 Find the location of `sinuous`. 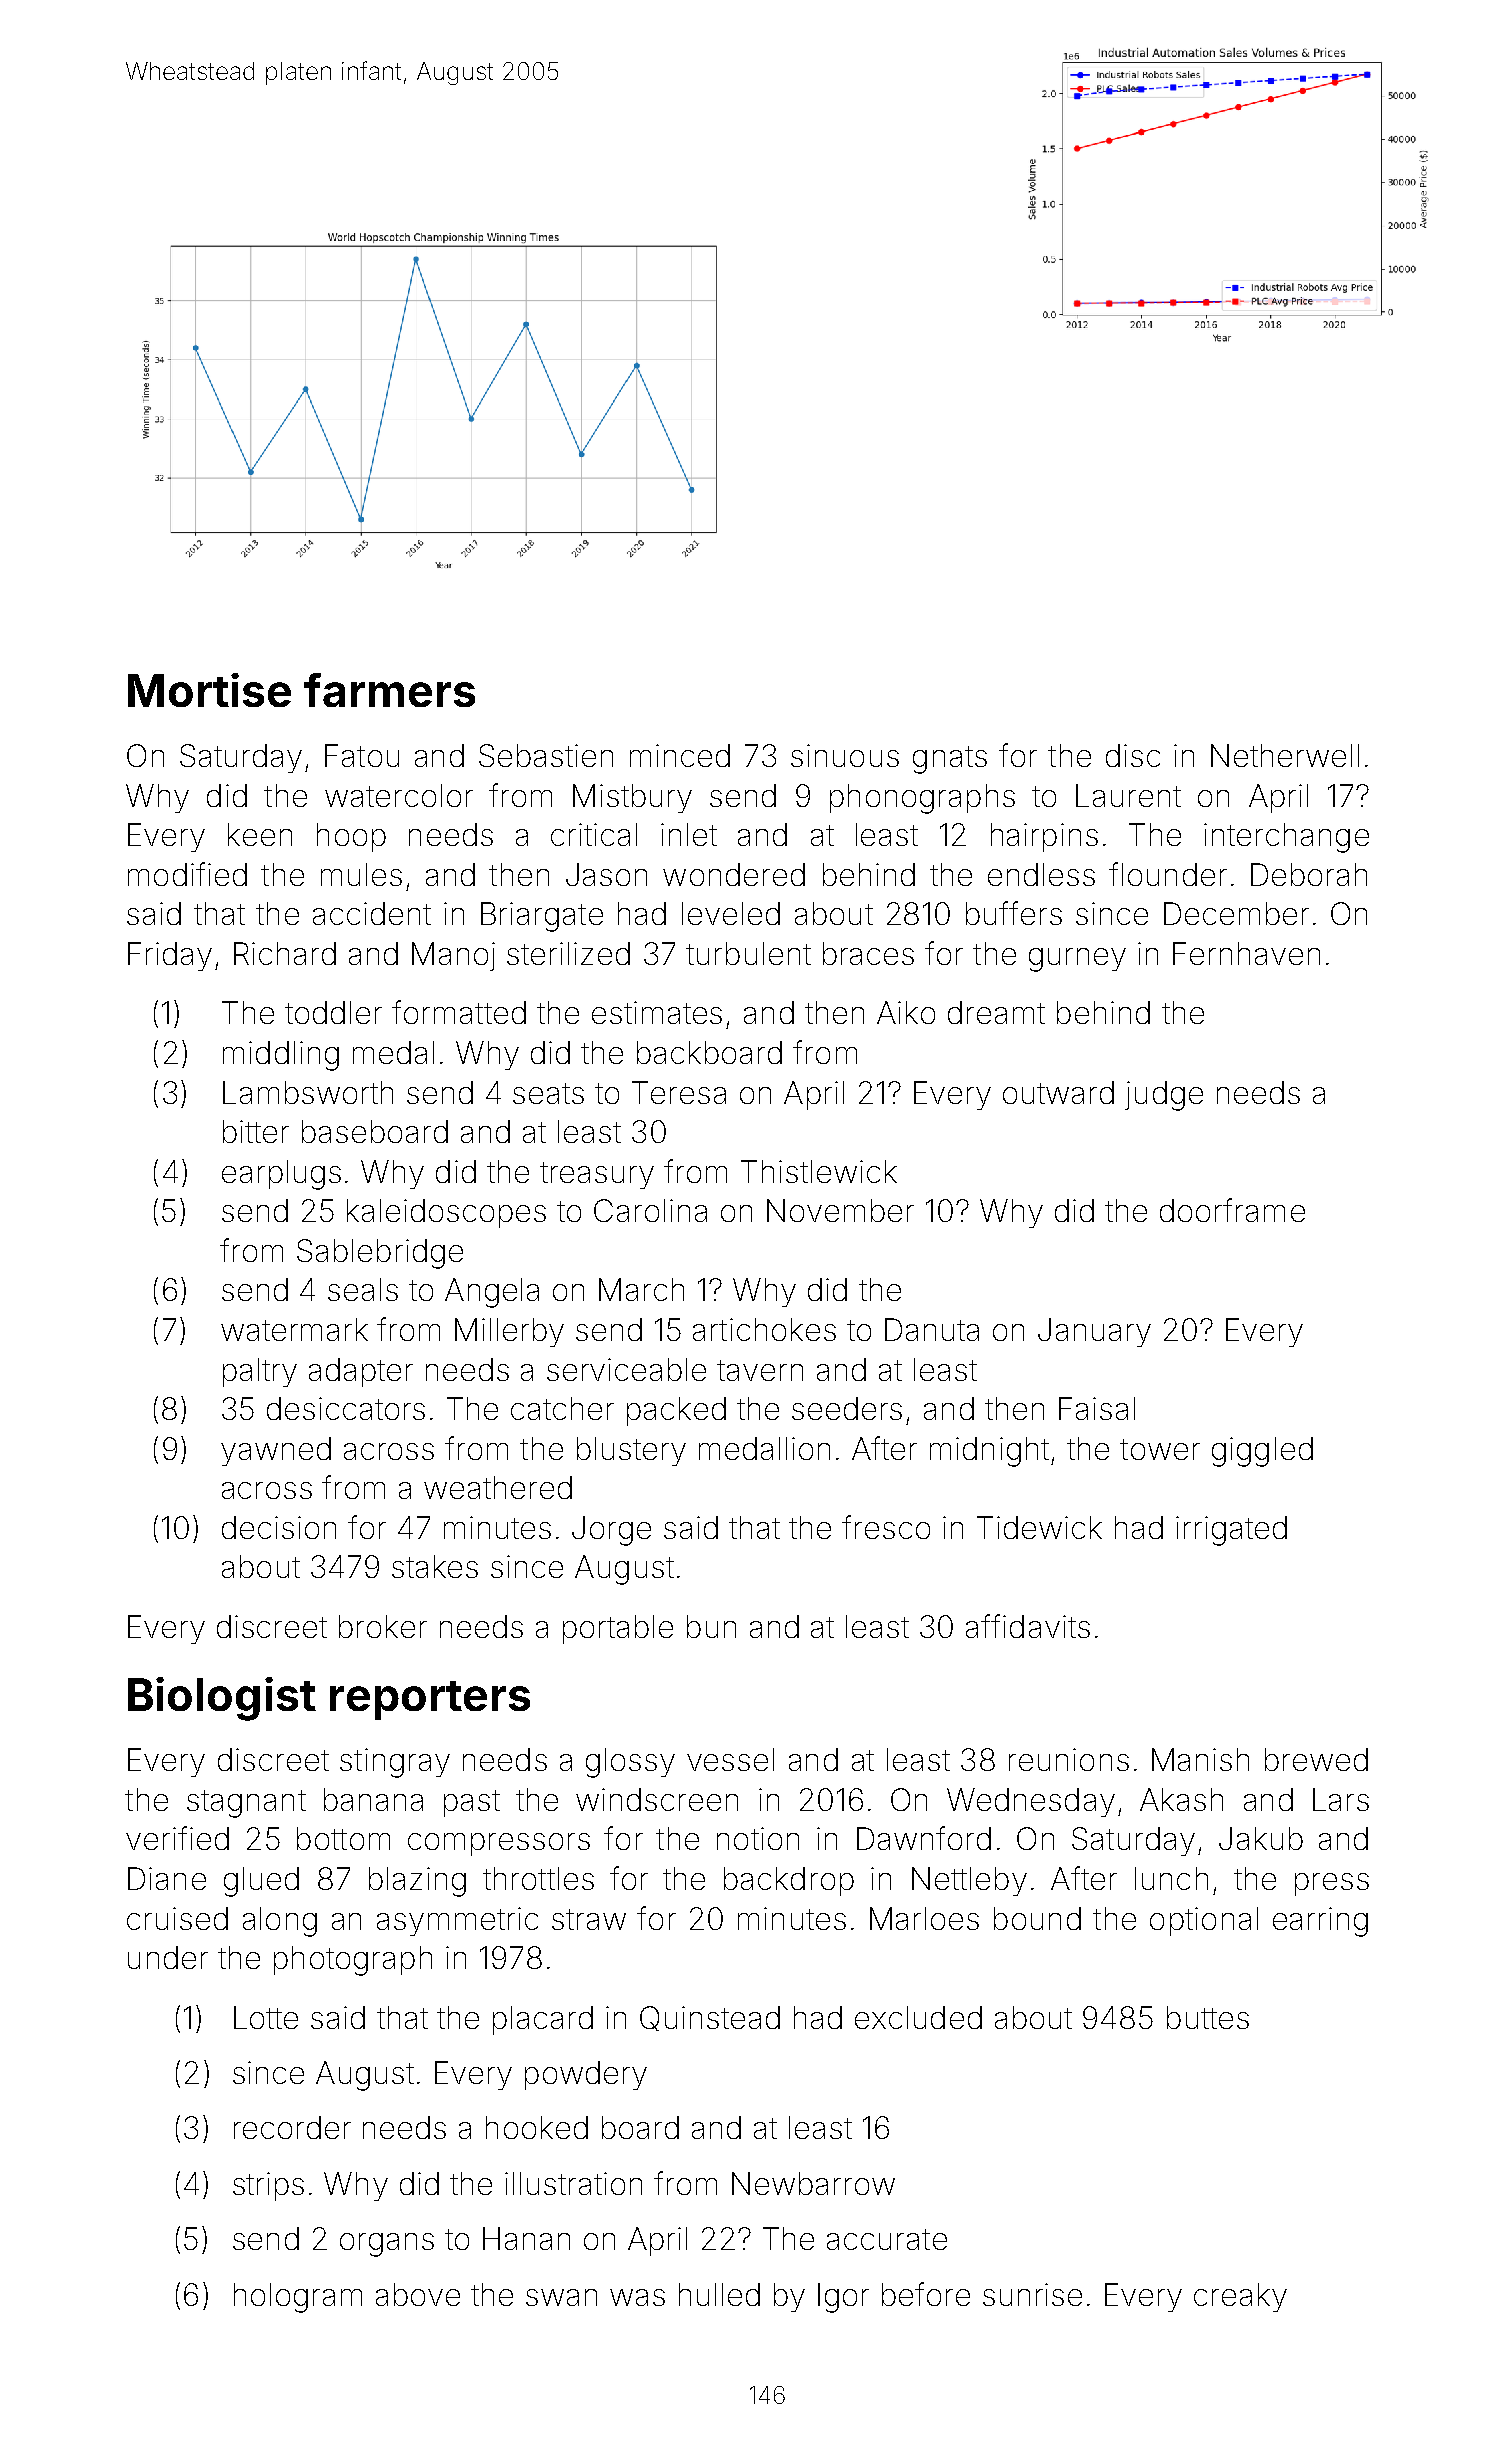

sinuous is located at coordinates (845, 755).
